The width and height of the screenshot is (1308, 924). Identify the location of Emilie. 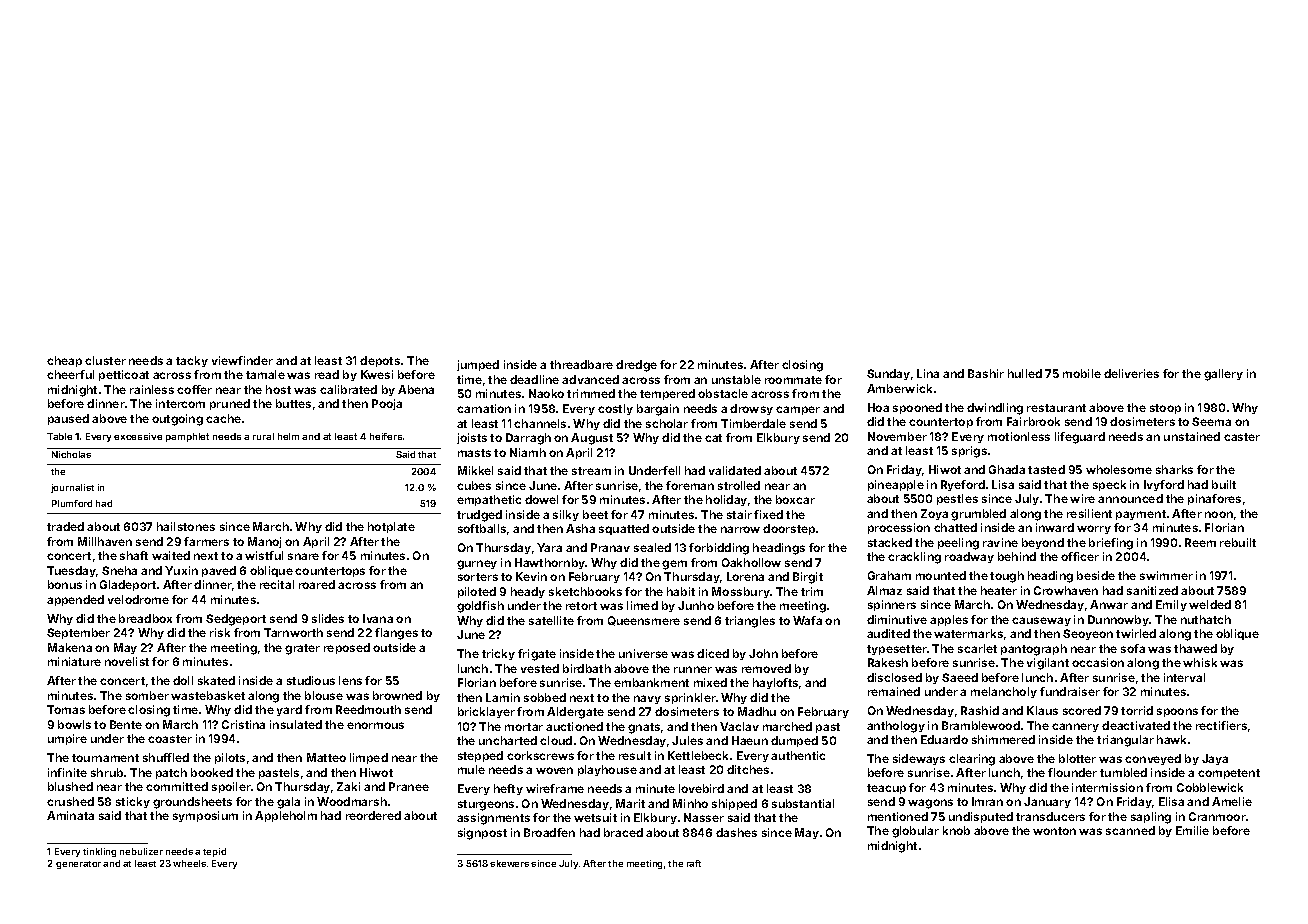
(1192, 830).
